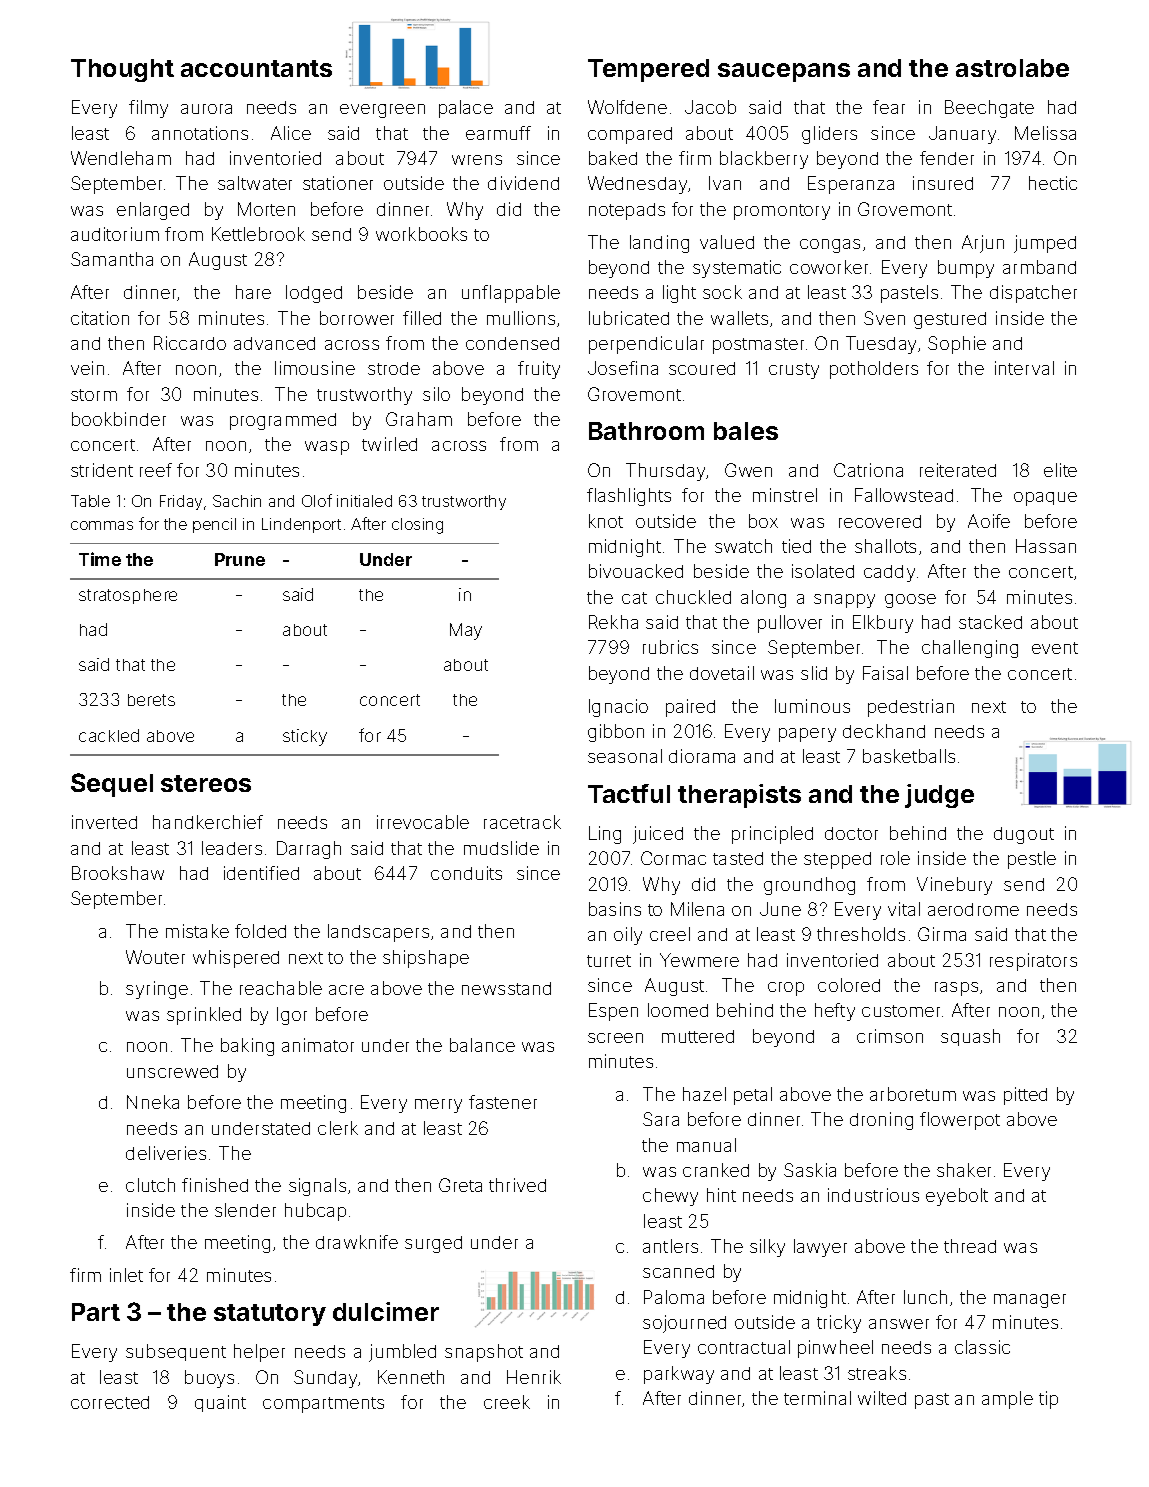  What do you see at coordinates (507, 1402) in the page?
I see `creek` at bounding box center [507, 1402].
